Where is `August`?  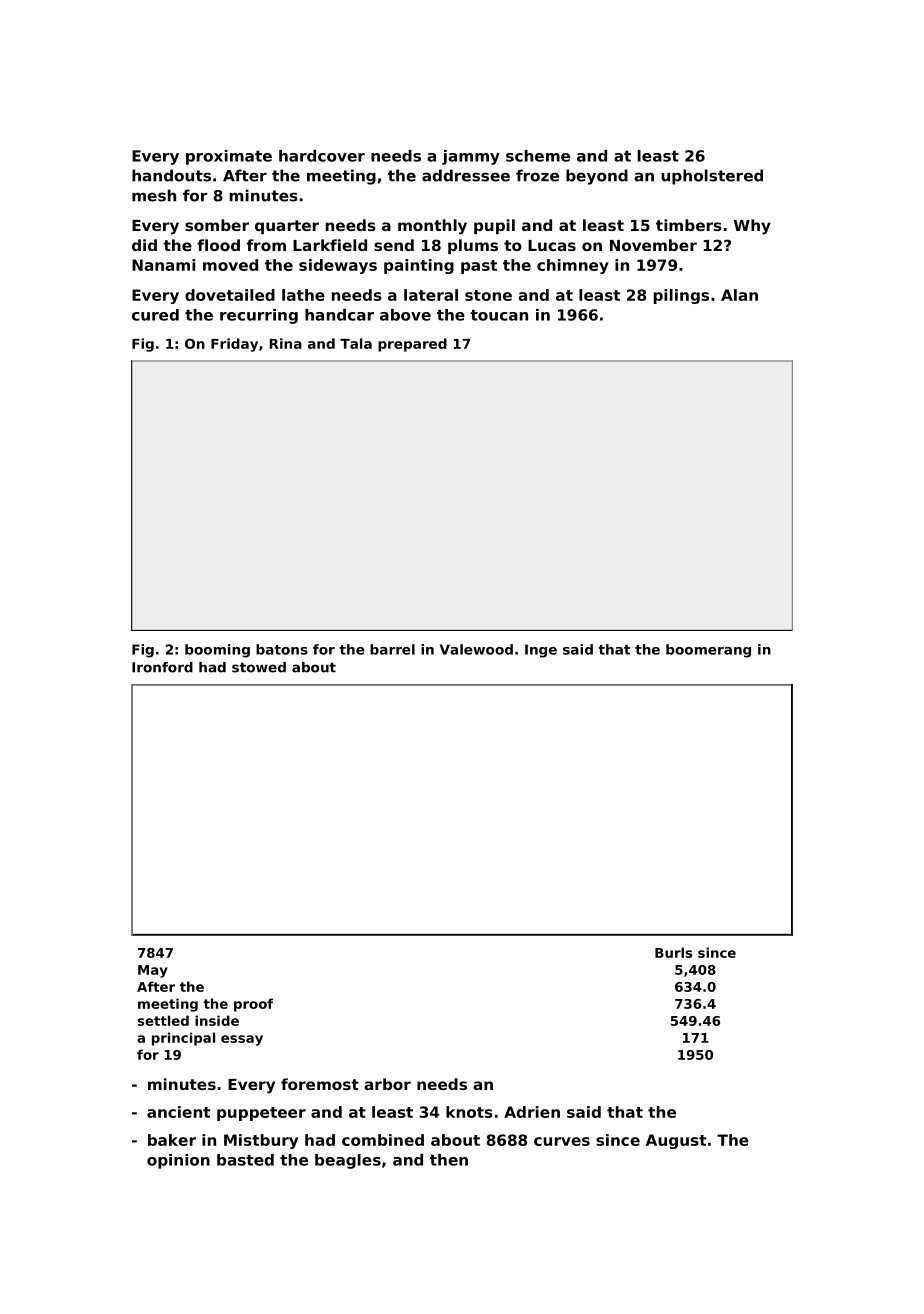 August is located at coordinates (676, 1141).
